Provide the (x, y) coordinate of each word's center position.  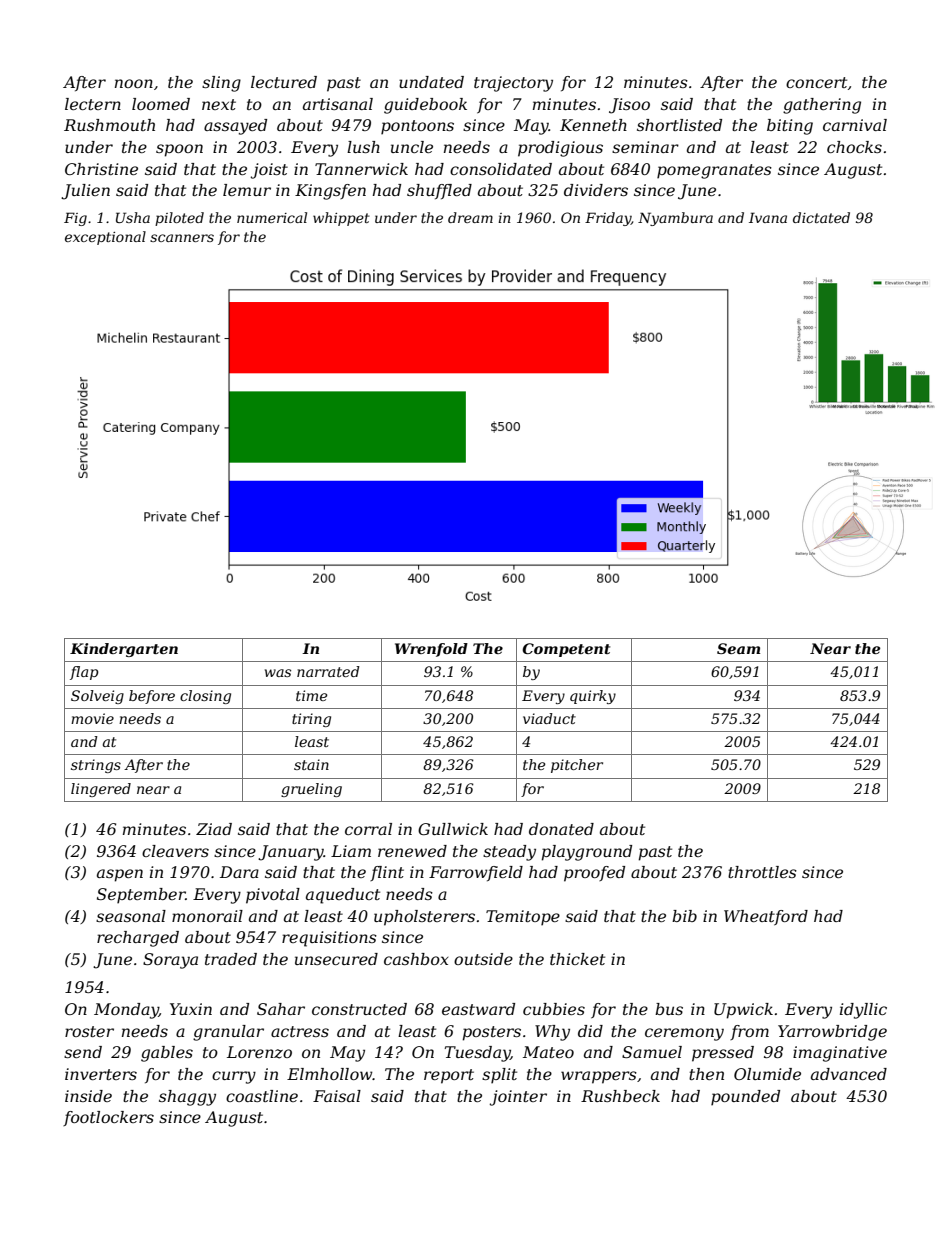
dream (470, 217)
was (278, 673)
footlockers (108, 1118)
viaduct (549, 718)
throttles (762, 872)
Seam (738, 648)
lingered (101, 790)
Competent (566, 650)
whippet (341, 219)
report (449, 1076)
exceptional (105, 238)
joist (269, 171)
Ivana (768, 217)
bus (669, 1009)
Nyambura (675, 219)
